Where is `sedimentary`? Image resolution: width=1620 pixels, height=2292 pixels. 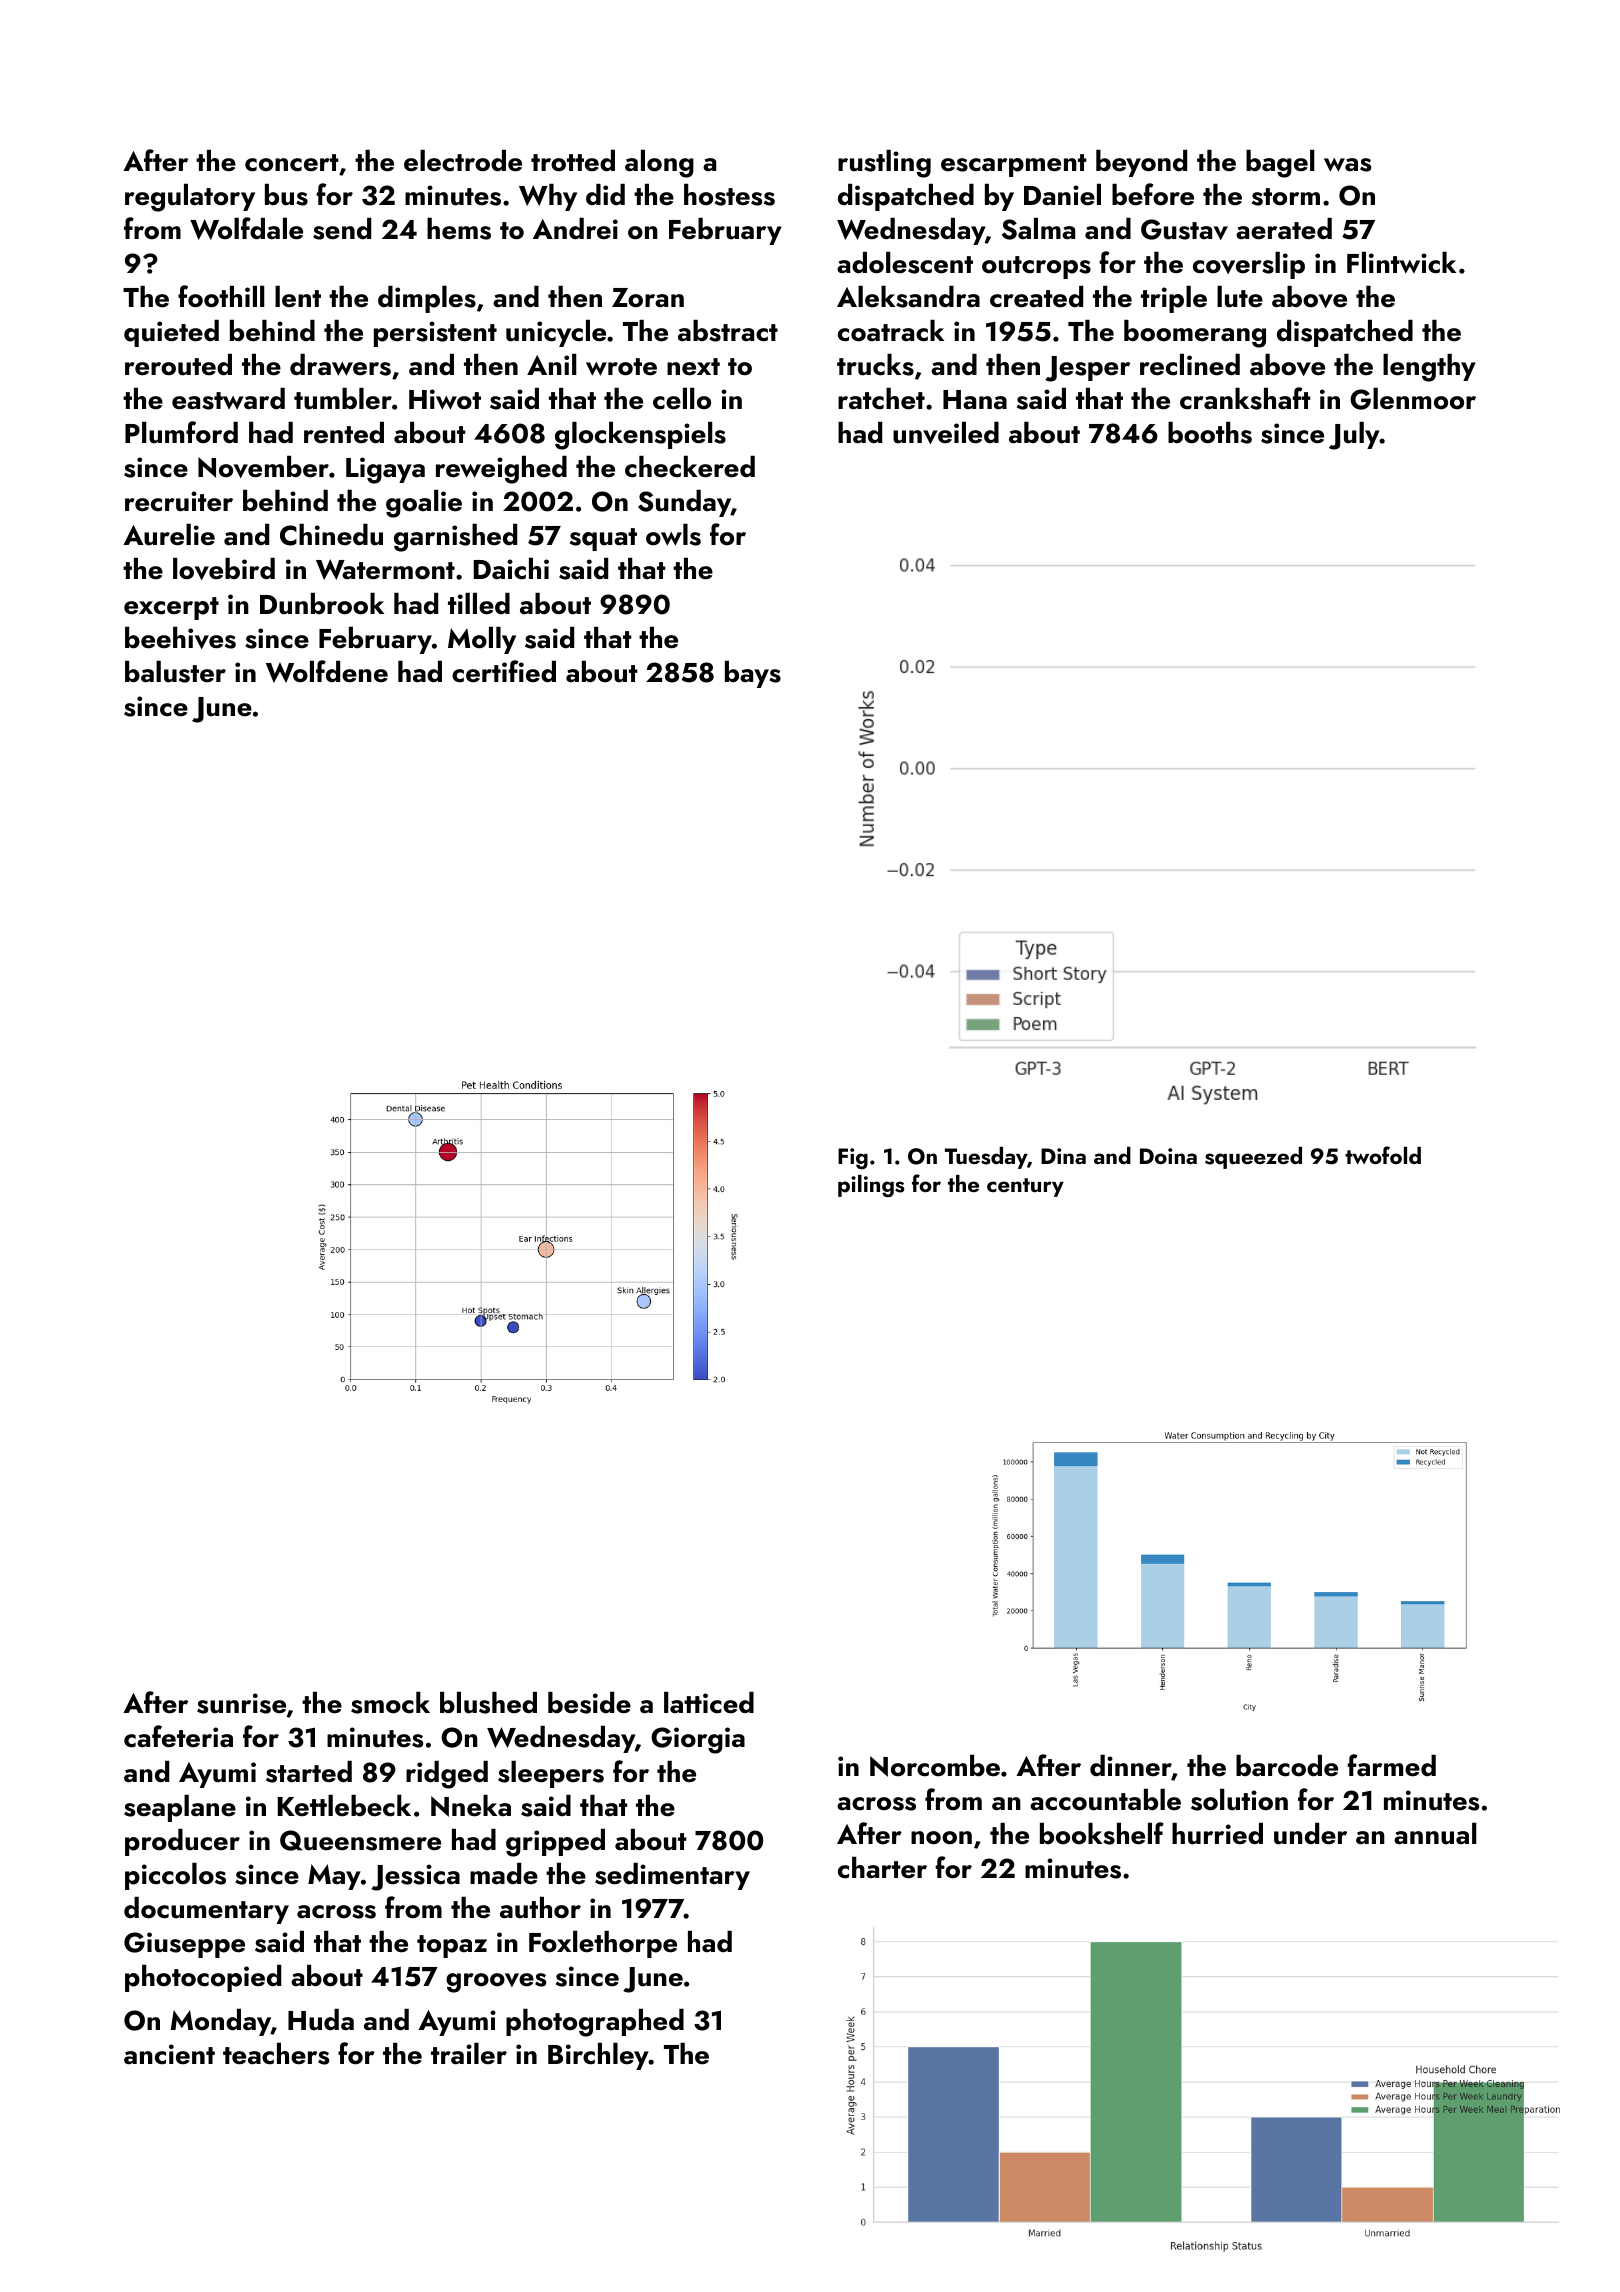
sedimentary is located at coordinates (672, 1876).
